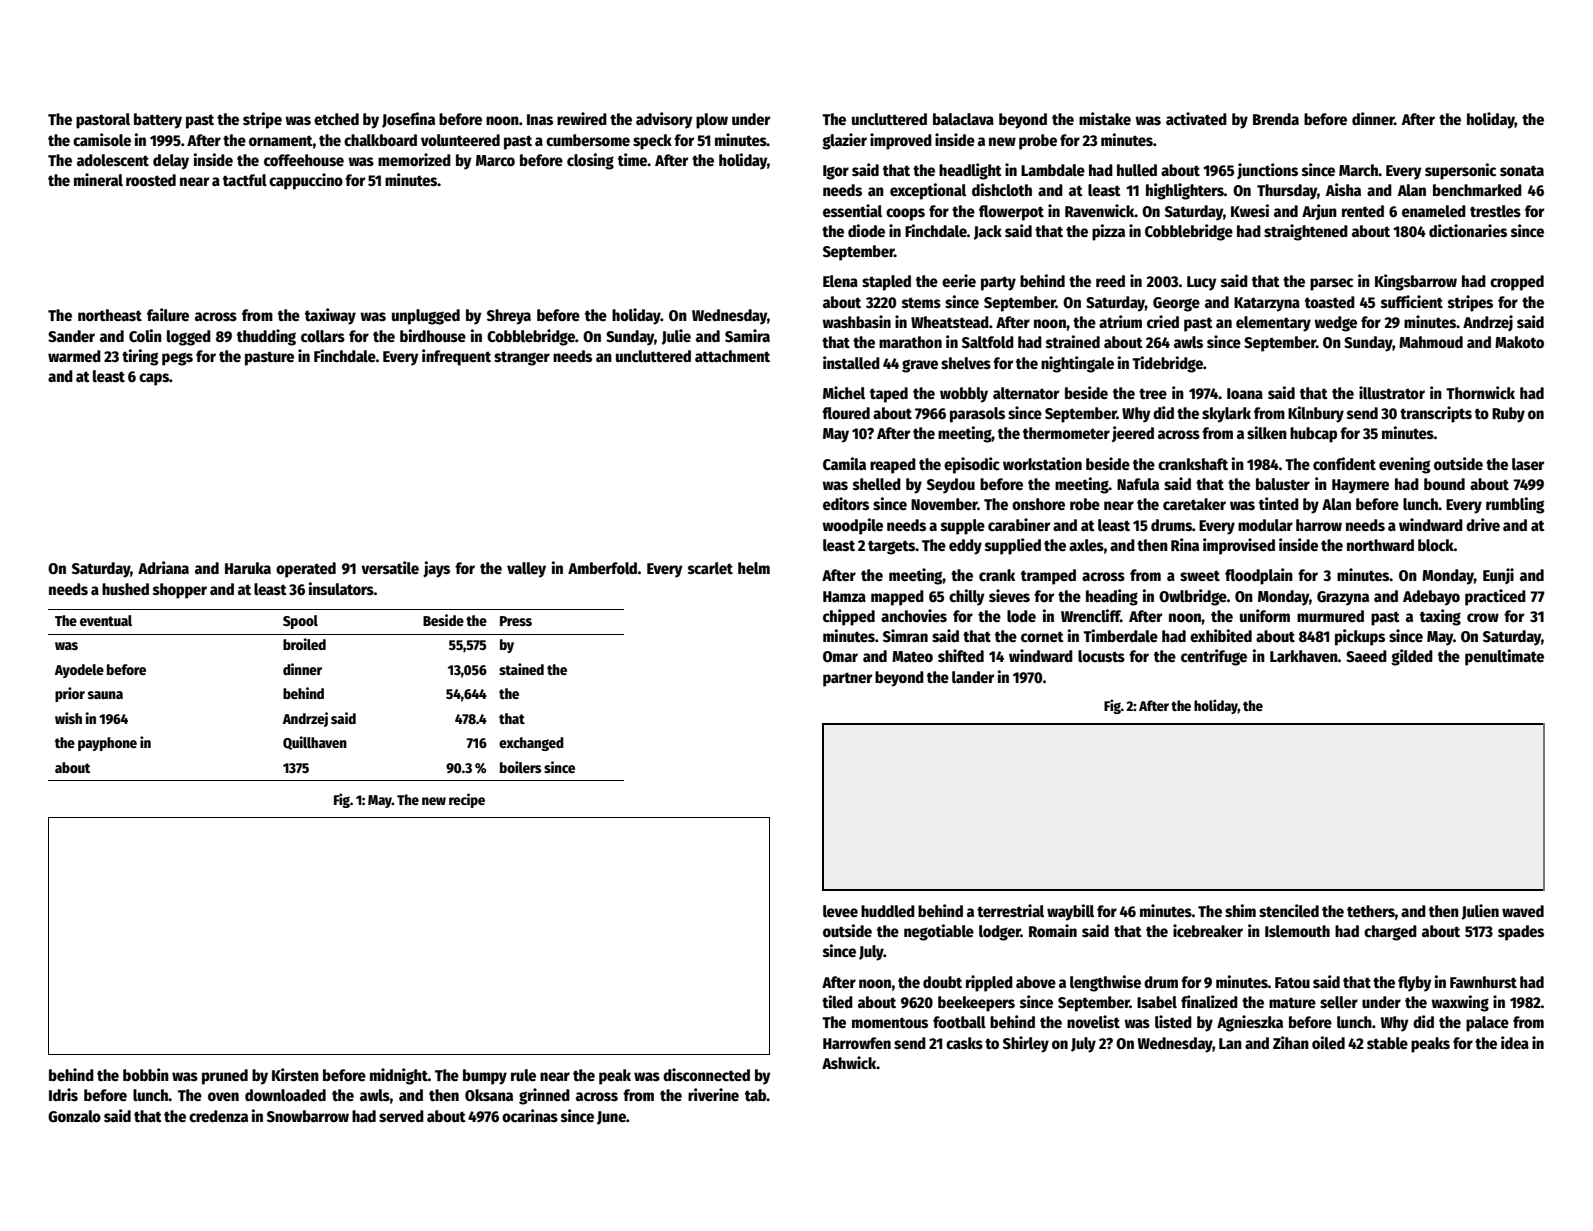 The width and height of the screenshot is (1593, 1231). What do you see at coordinates (963, 119) in the screenshot?
I see `balaclava` at bounding box center [963, 119].
